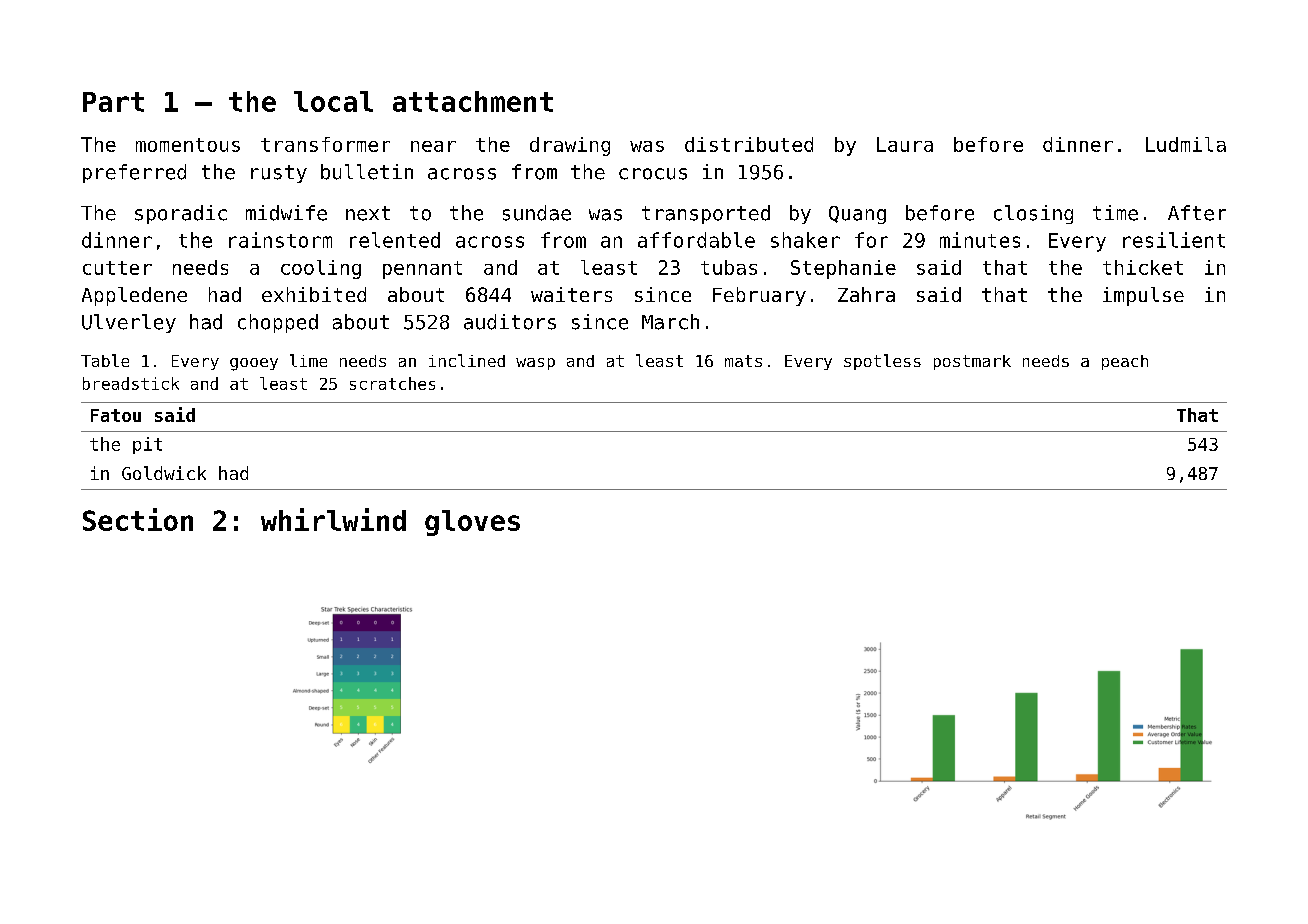 This screenshot has height=924, width=1308. I want to click on gooey, so click(254, 364).
